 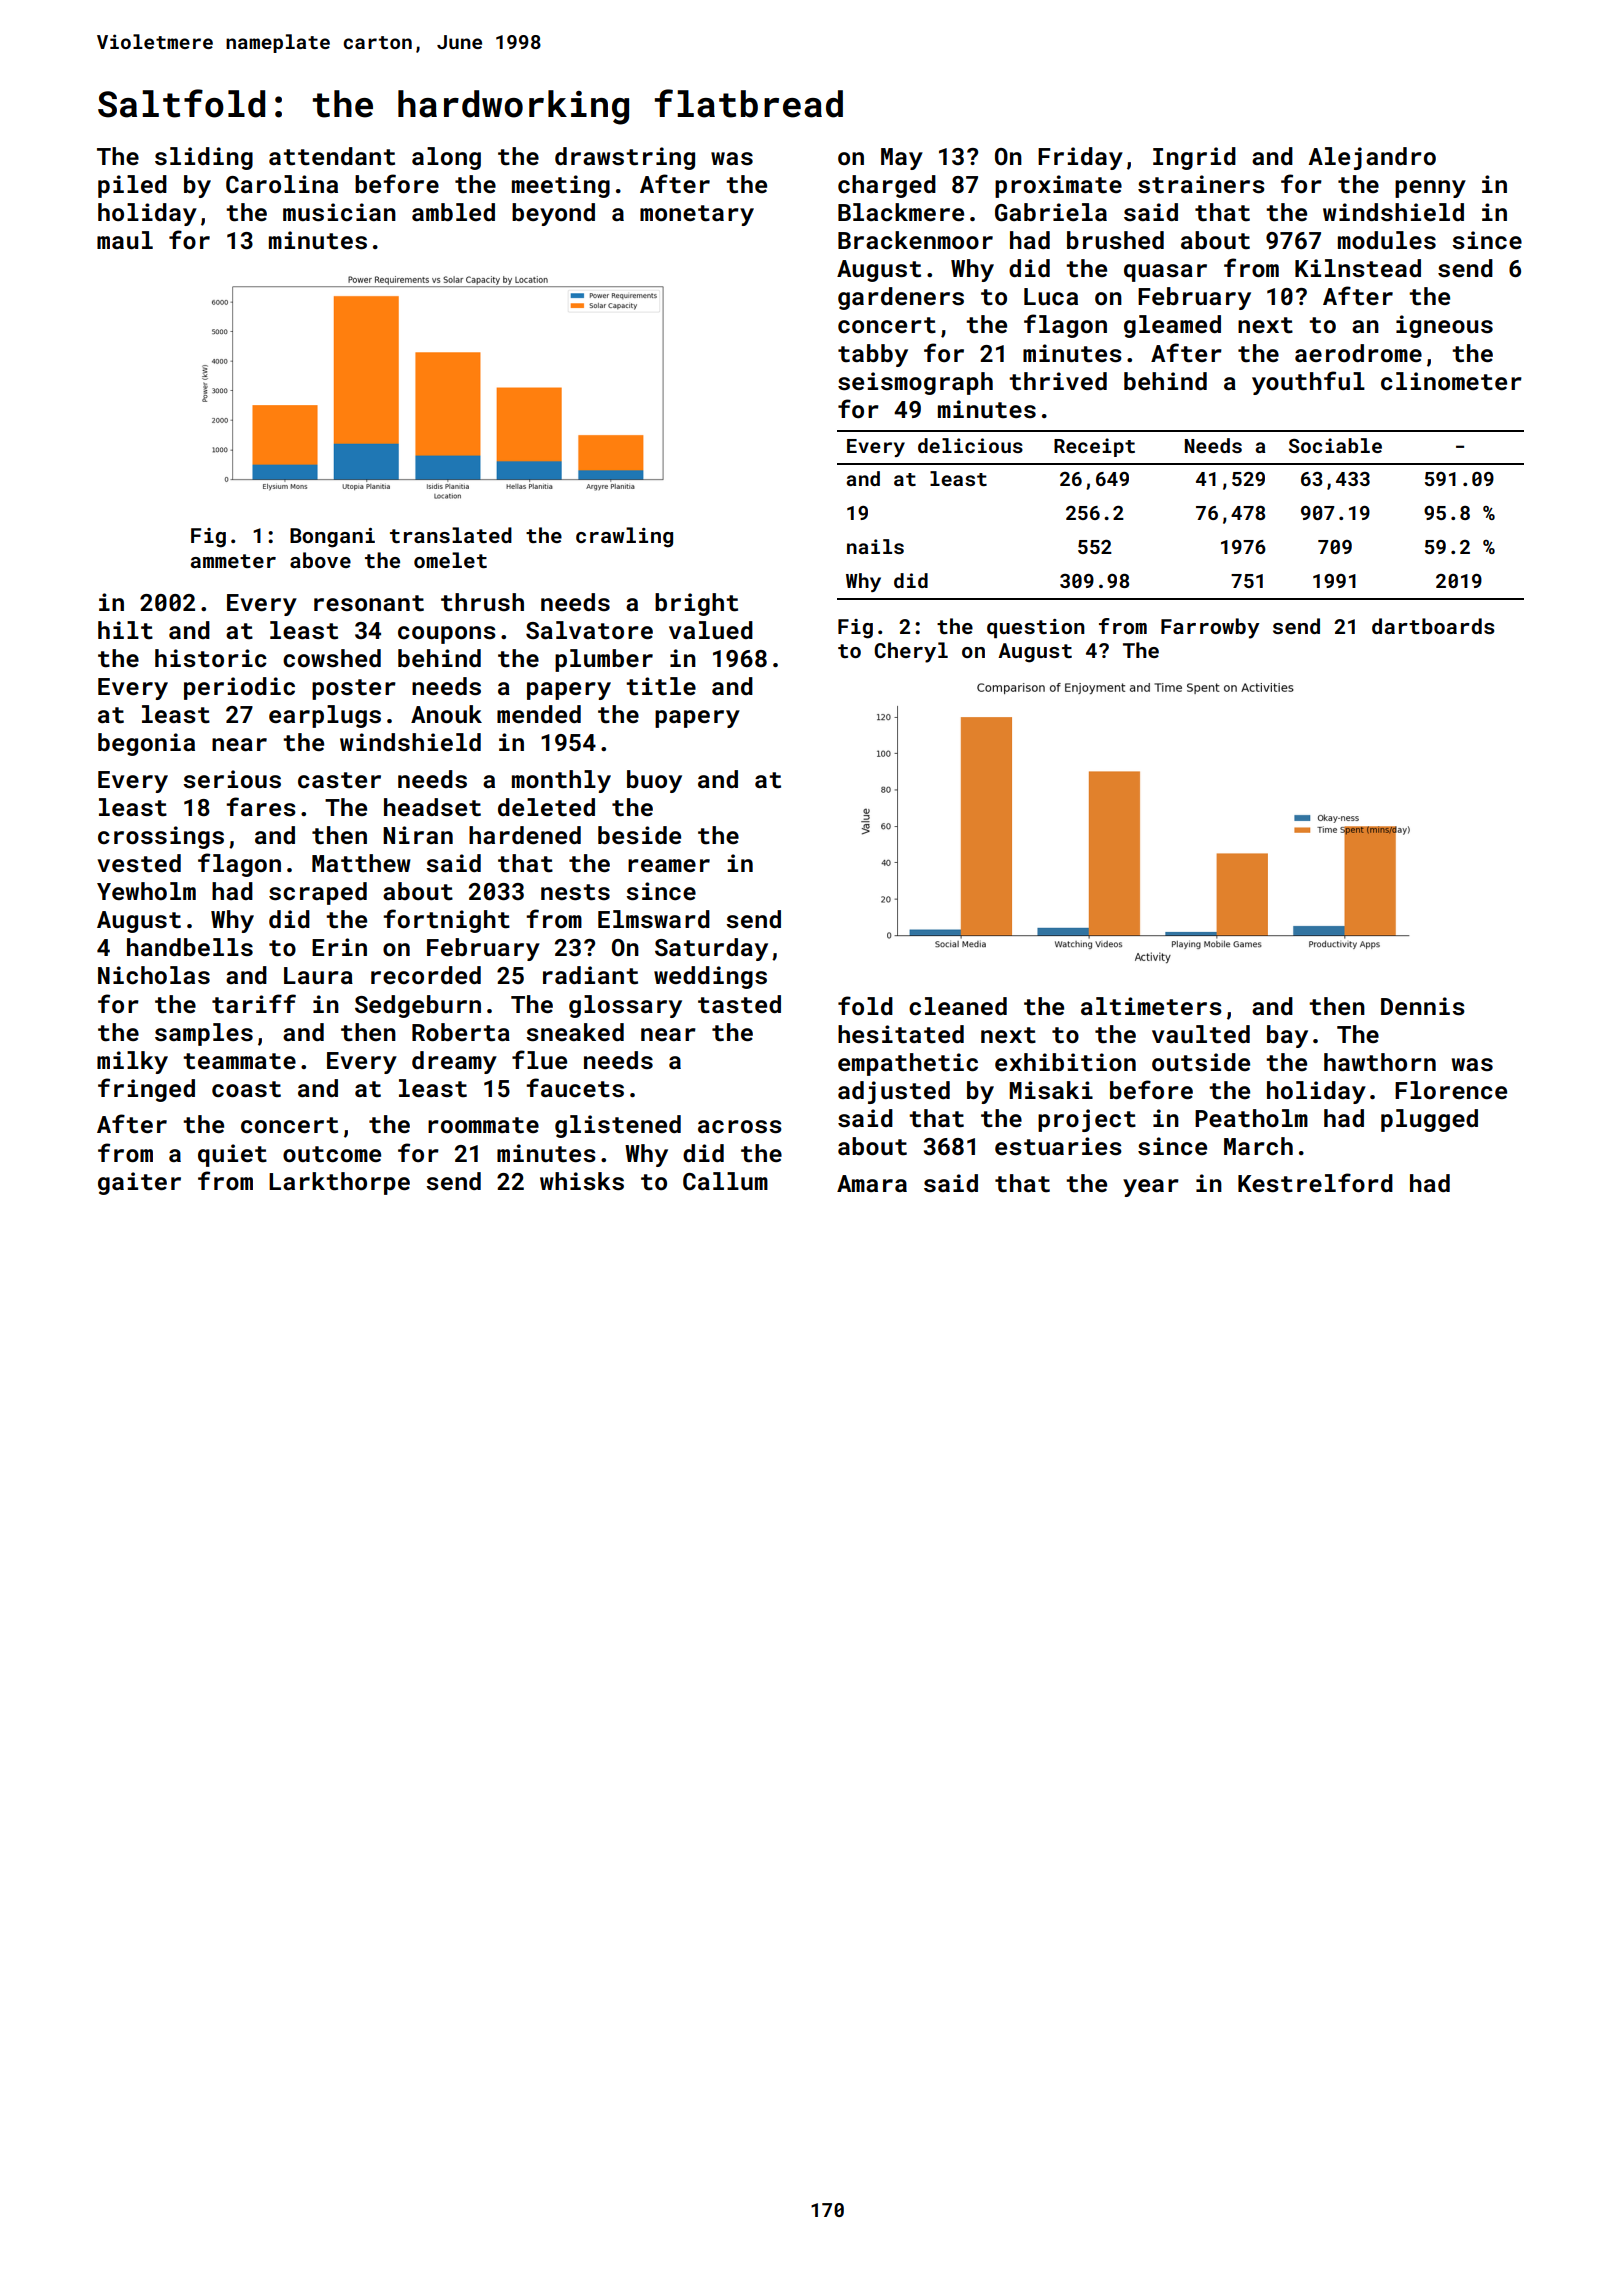 What do you see at coordinates (1433, 626) in the image?
I see `dartboards` at bounding box center [1433, 626].
